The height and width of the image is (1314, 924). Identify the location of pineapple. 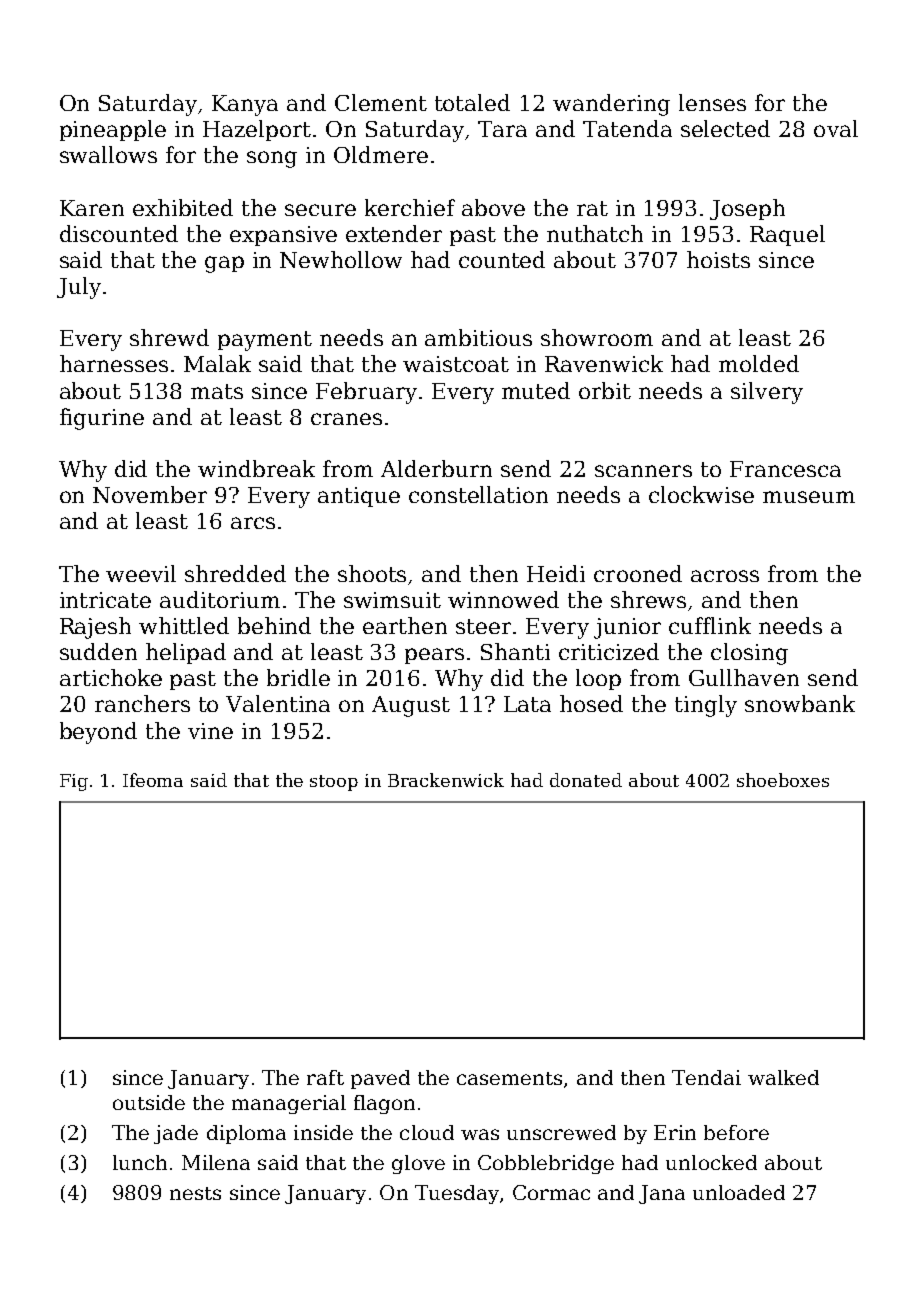
(113, 130).
